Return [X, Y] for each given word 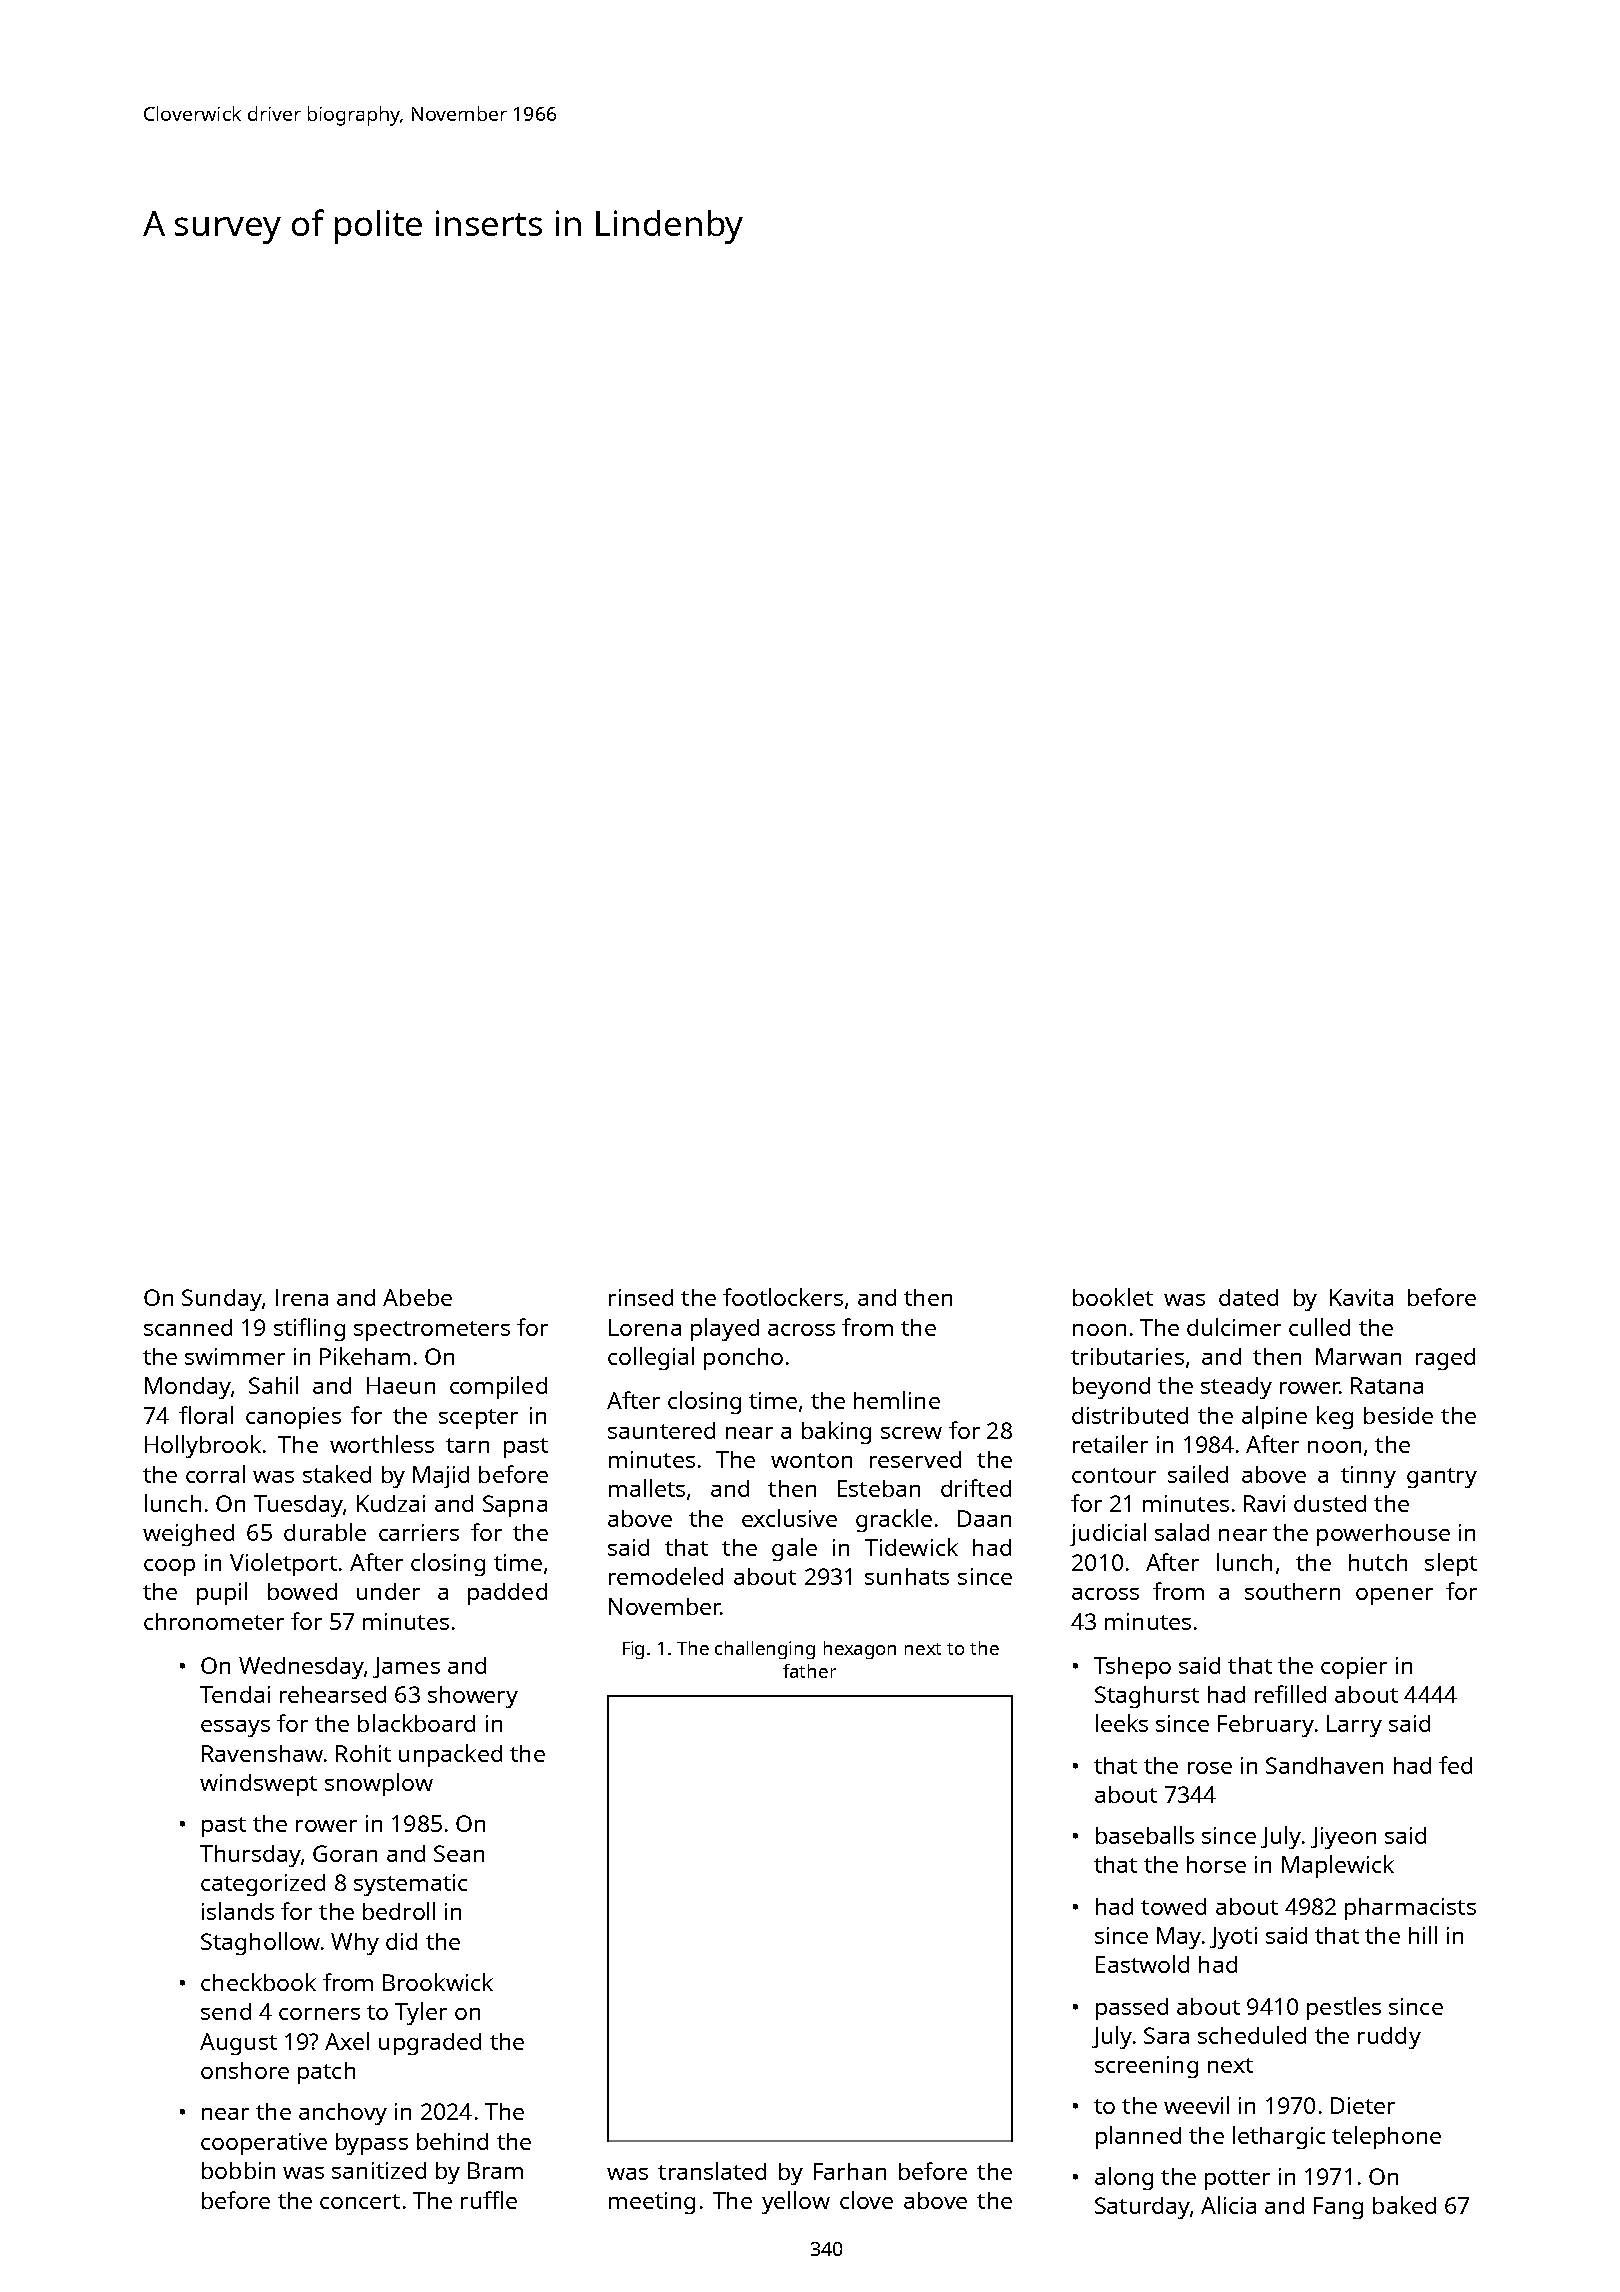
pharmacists [1410, 1909]
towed [1173, 1906]
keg [1335, 1417]
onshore [245, 2070]
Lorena [645, 1327]
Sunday [222, 1300]
